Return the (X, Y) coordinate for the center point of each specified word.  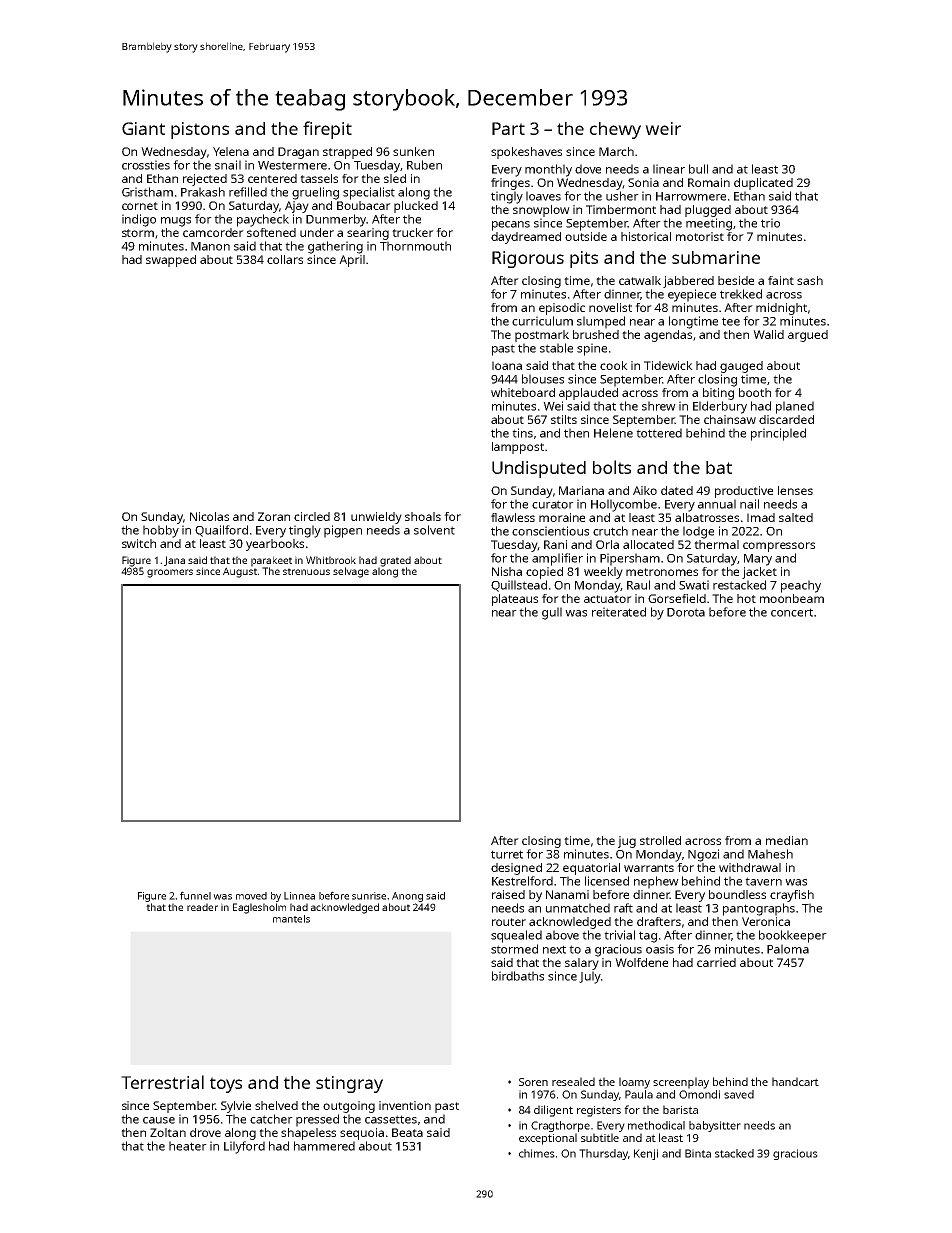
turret (507, 854)
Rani (555, 544)
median (787, 840)
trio (770, 223)
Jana (174, 561)
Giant (143, 128)
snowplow (541, 211)
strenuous (306, 571)
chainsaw (730, 419)
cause (159, 1120)
